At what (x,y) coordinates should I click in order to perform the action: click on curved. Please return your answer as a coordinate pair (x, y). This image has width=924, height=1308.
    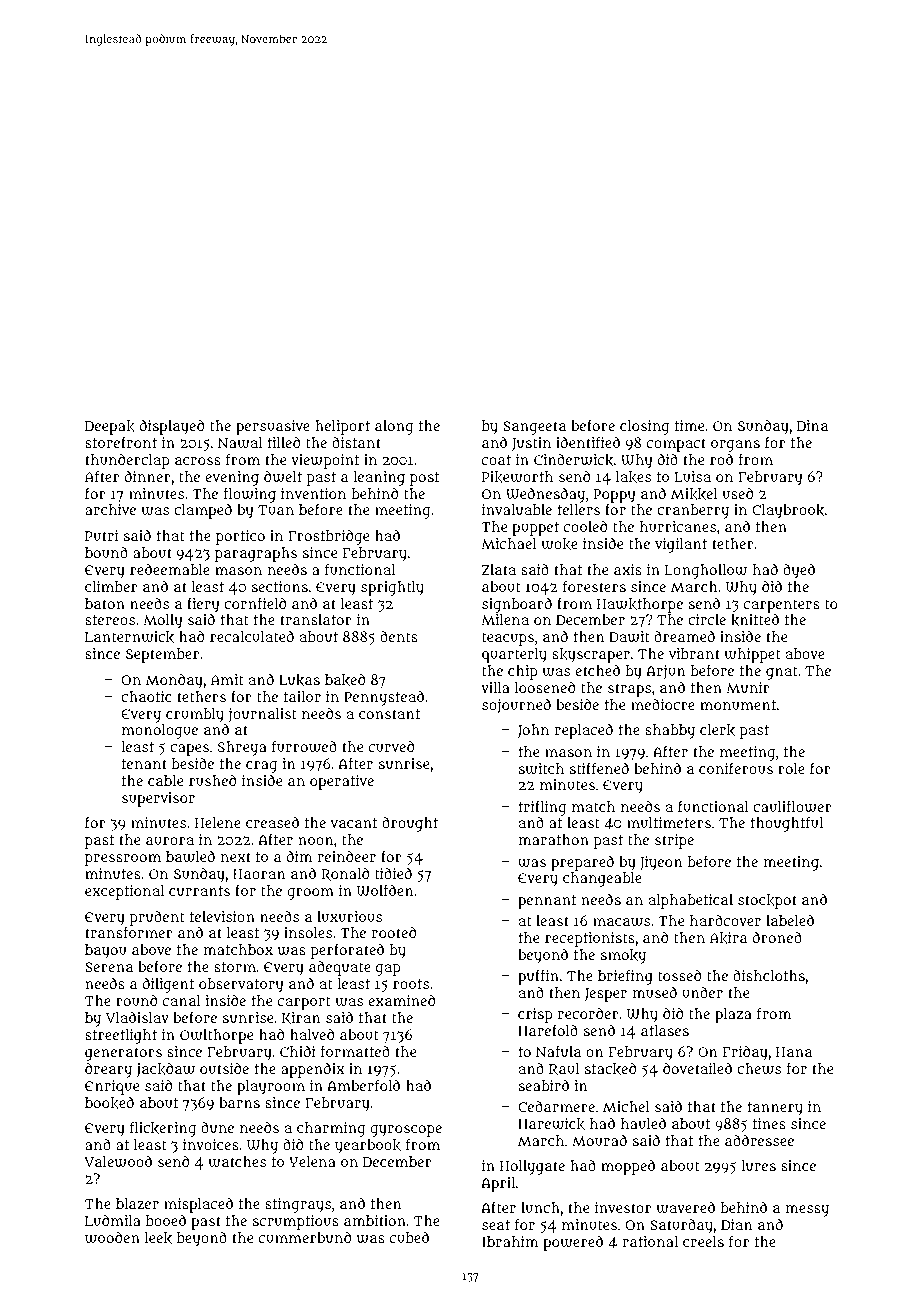
    Looking at the image, I should click on (391, 746).
